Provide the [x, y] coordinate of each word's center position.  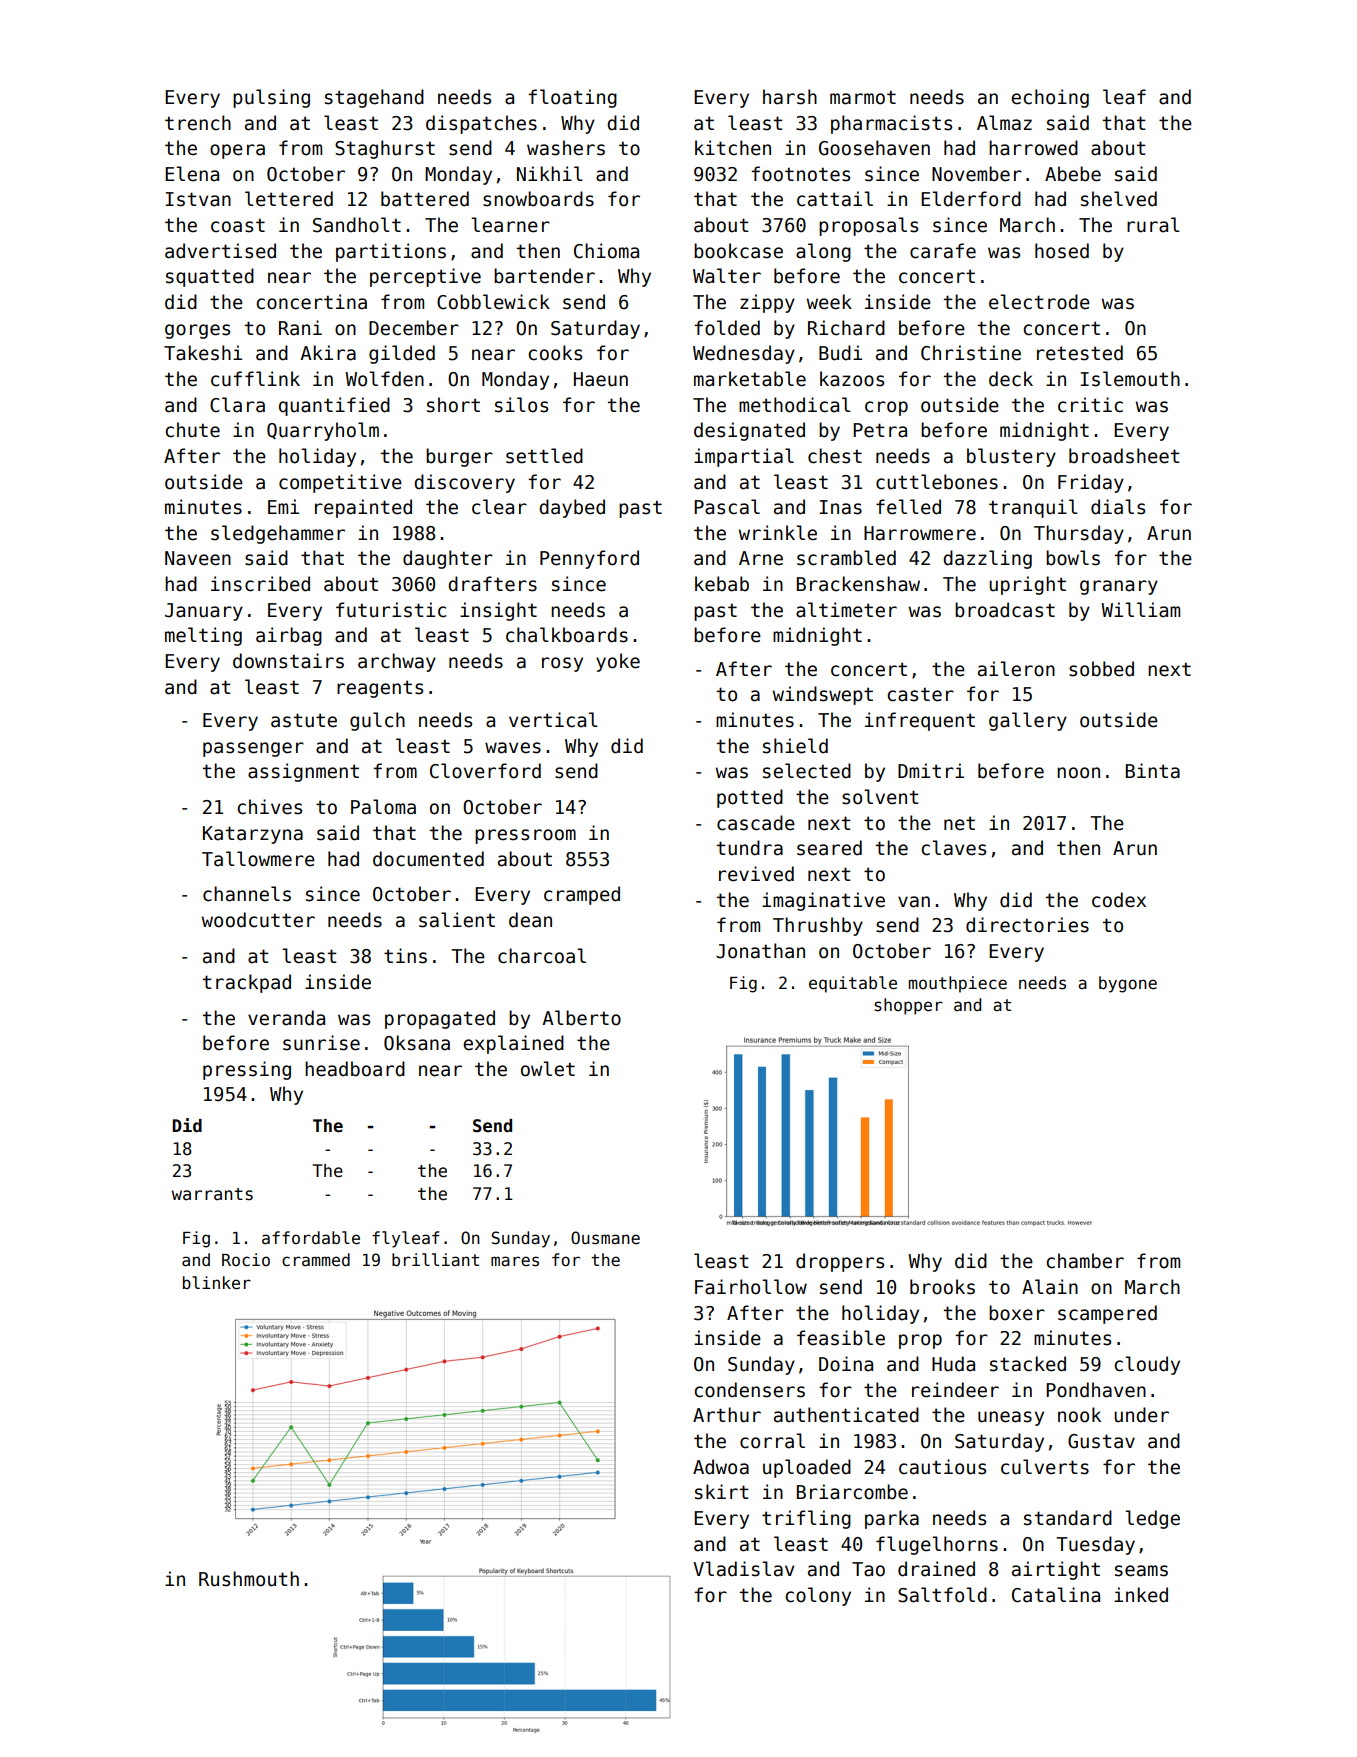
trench [198, 123]
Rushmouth [249, 1579]
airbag [289, 636]
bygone [1128, 984]
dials [1118, 507]
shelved [1119, 199]
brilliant [435, 1260]
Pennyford [589, 559]
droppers [840, 1262]
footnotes [800, 174]
